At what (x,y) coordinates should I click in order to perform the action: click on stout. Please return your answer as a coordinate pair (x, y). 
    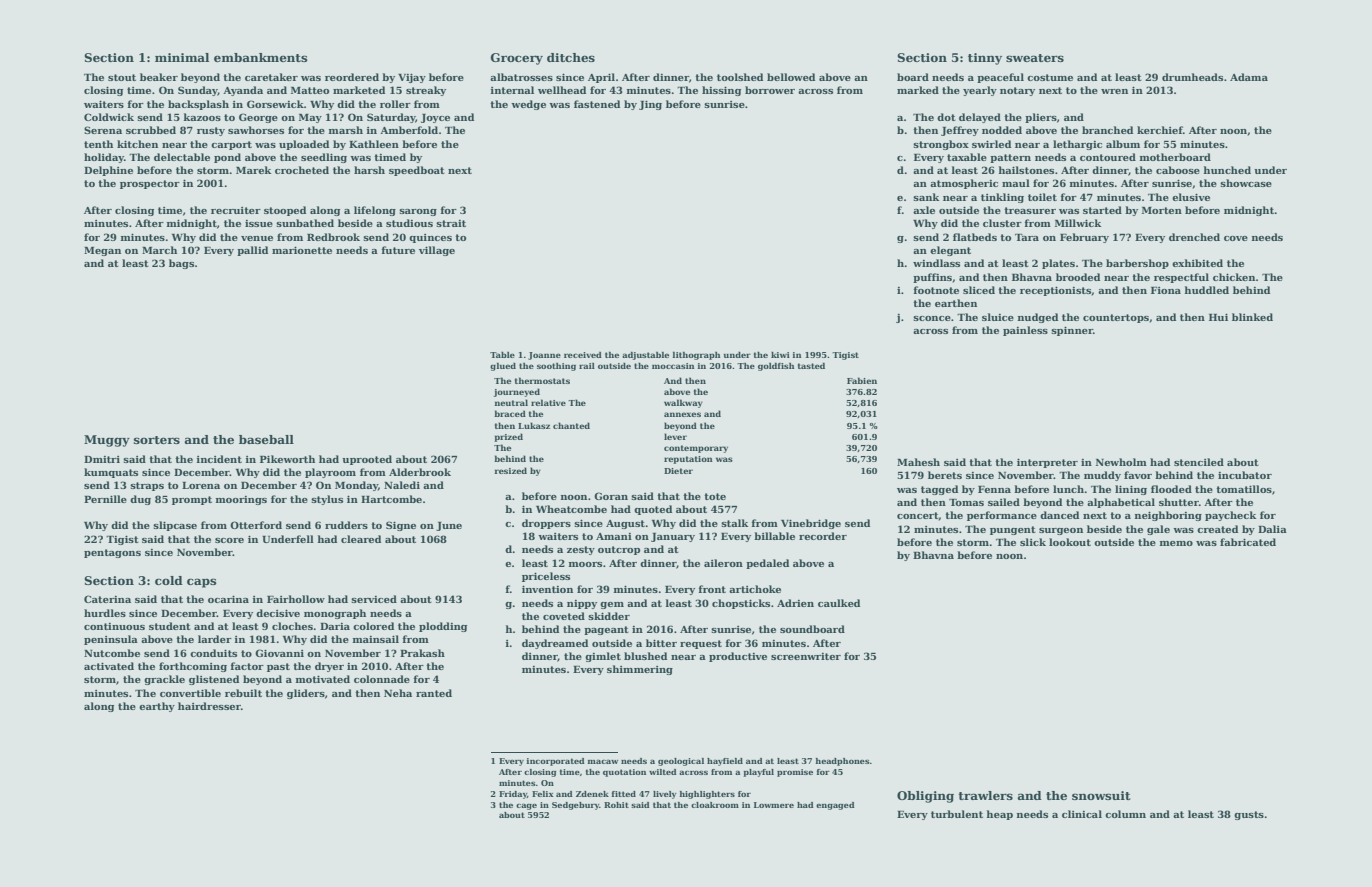
    Looking at the image, I should click on (122, 77).
